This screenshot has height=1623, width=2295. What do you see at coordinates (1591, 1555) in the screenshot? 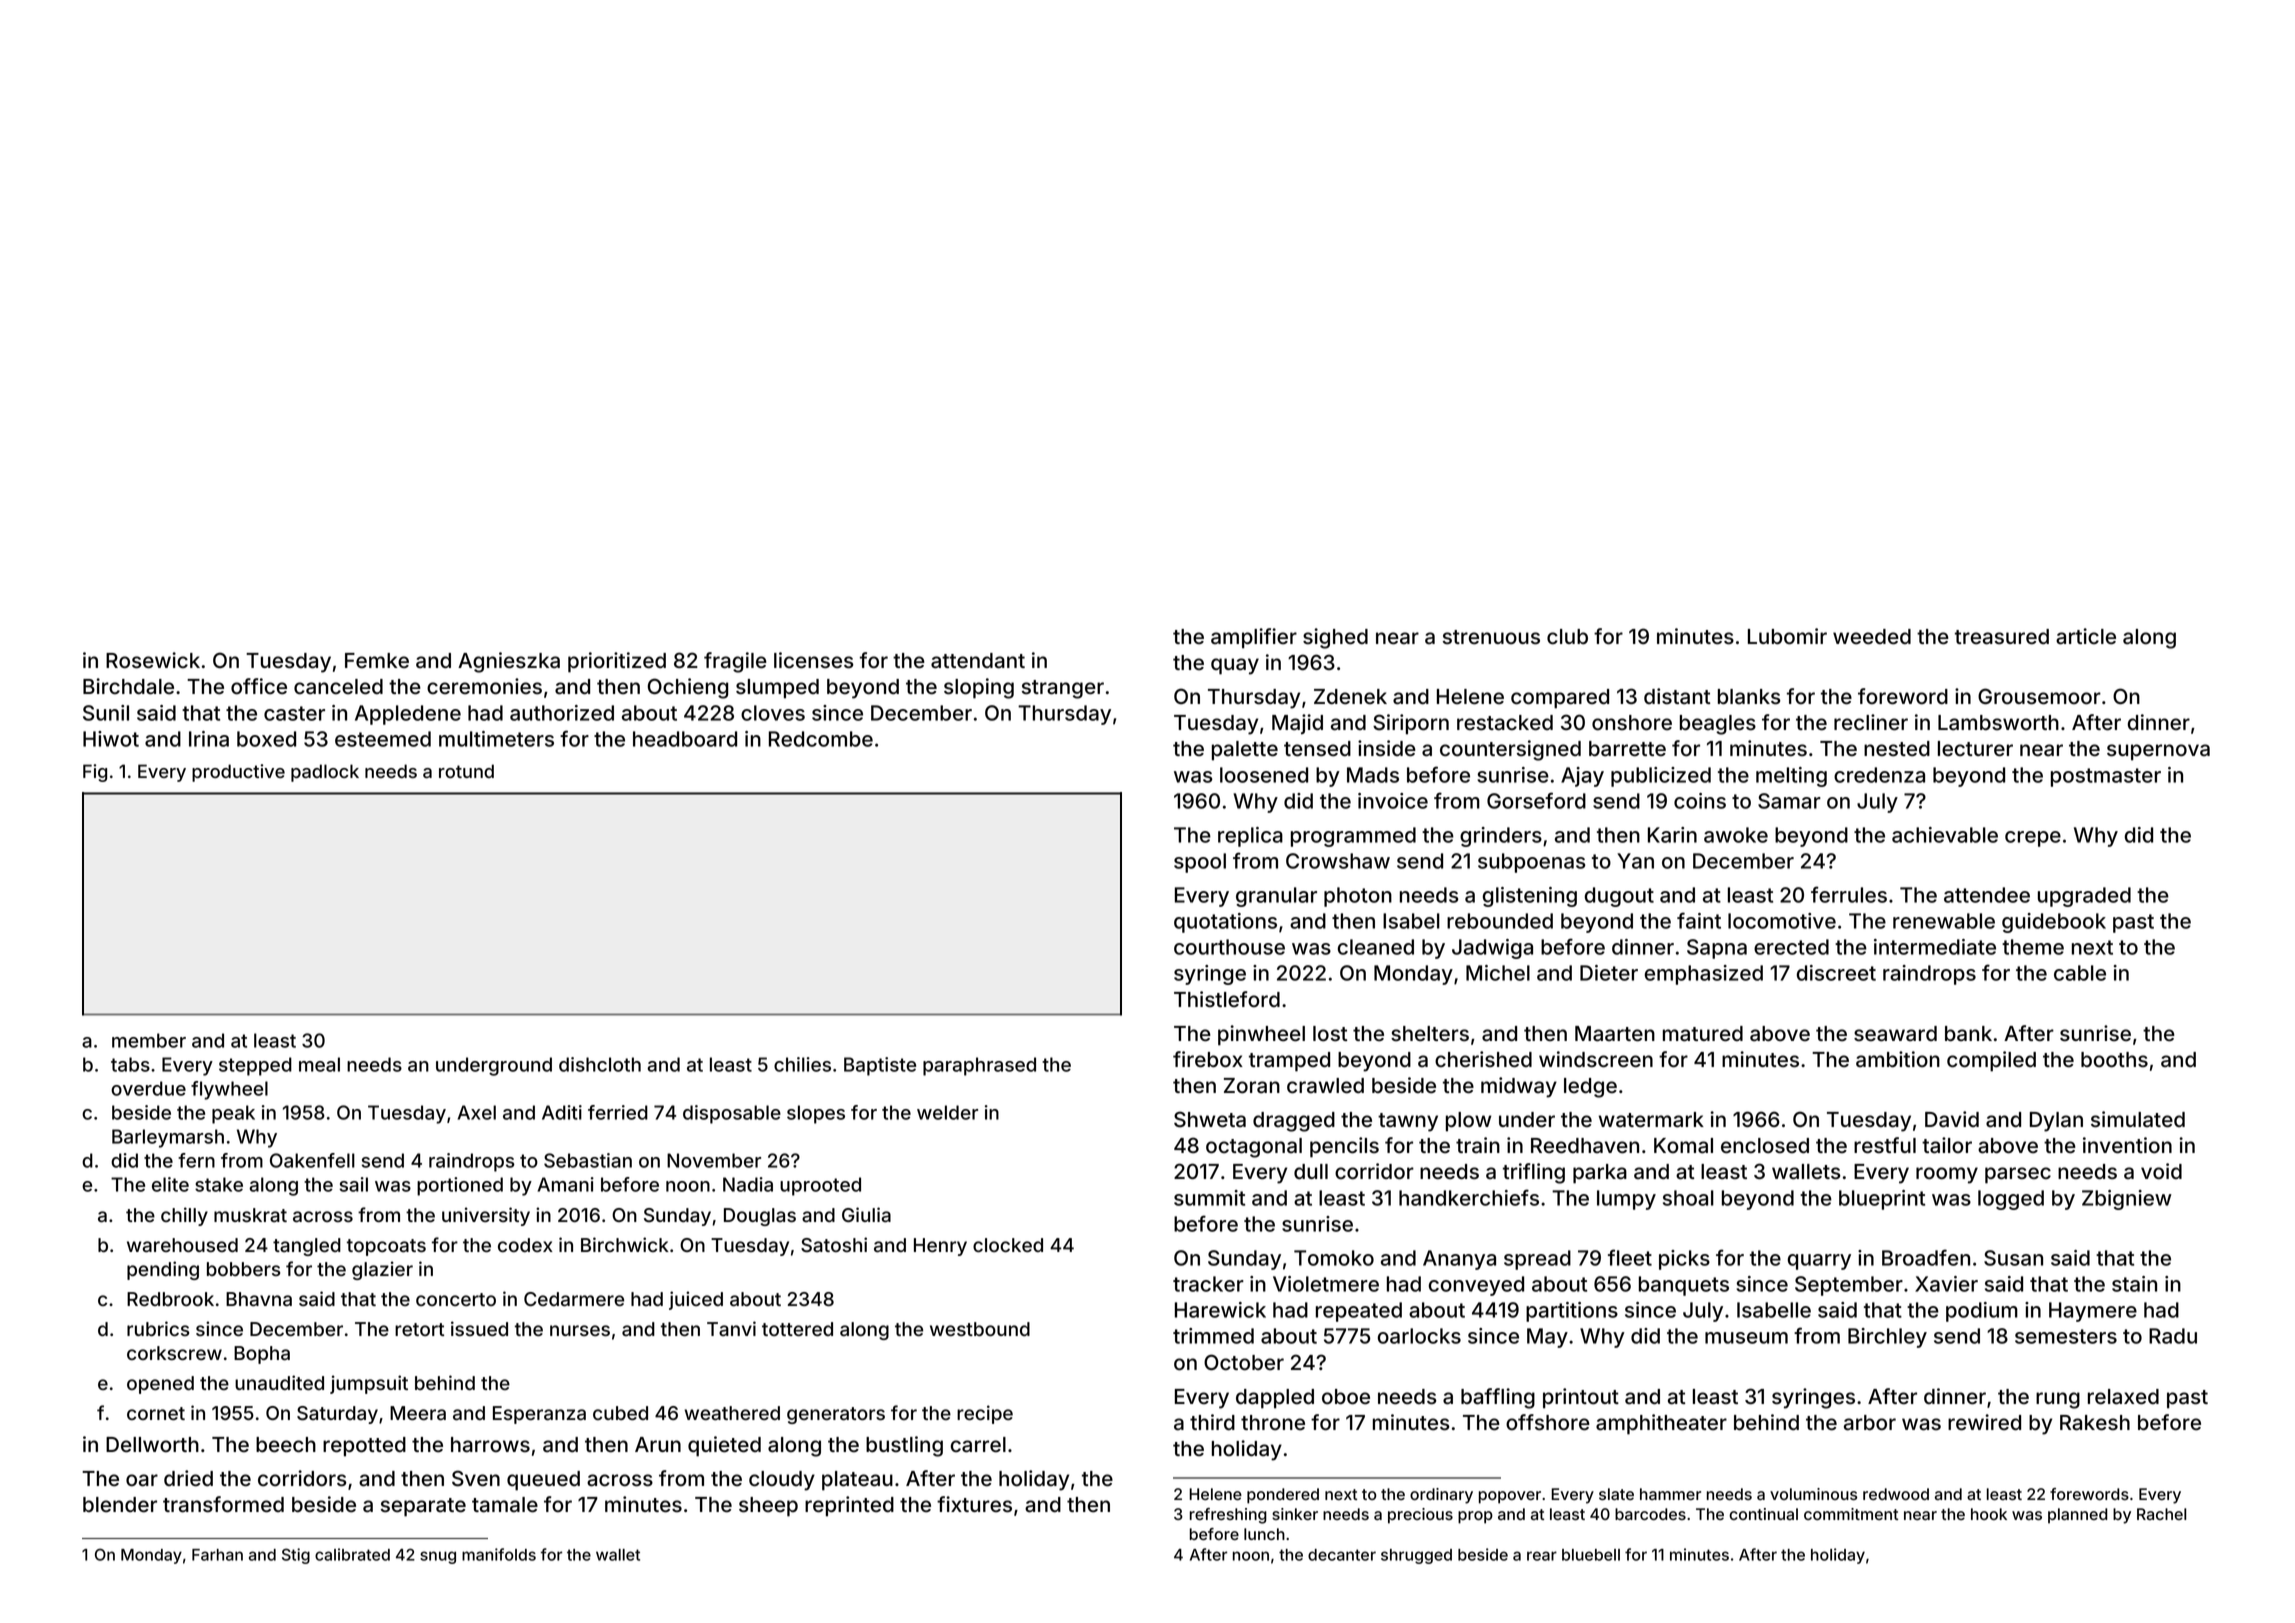
I see `bluebell` at bounding box center [1591, 1555].
